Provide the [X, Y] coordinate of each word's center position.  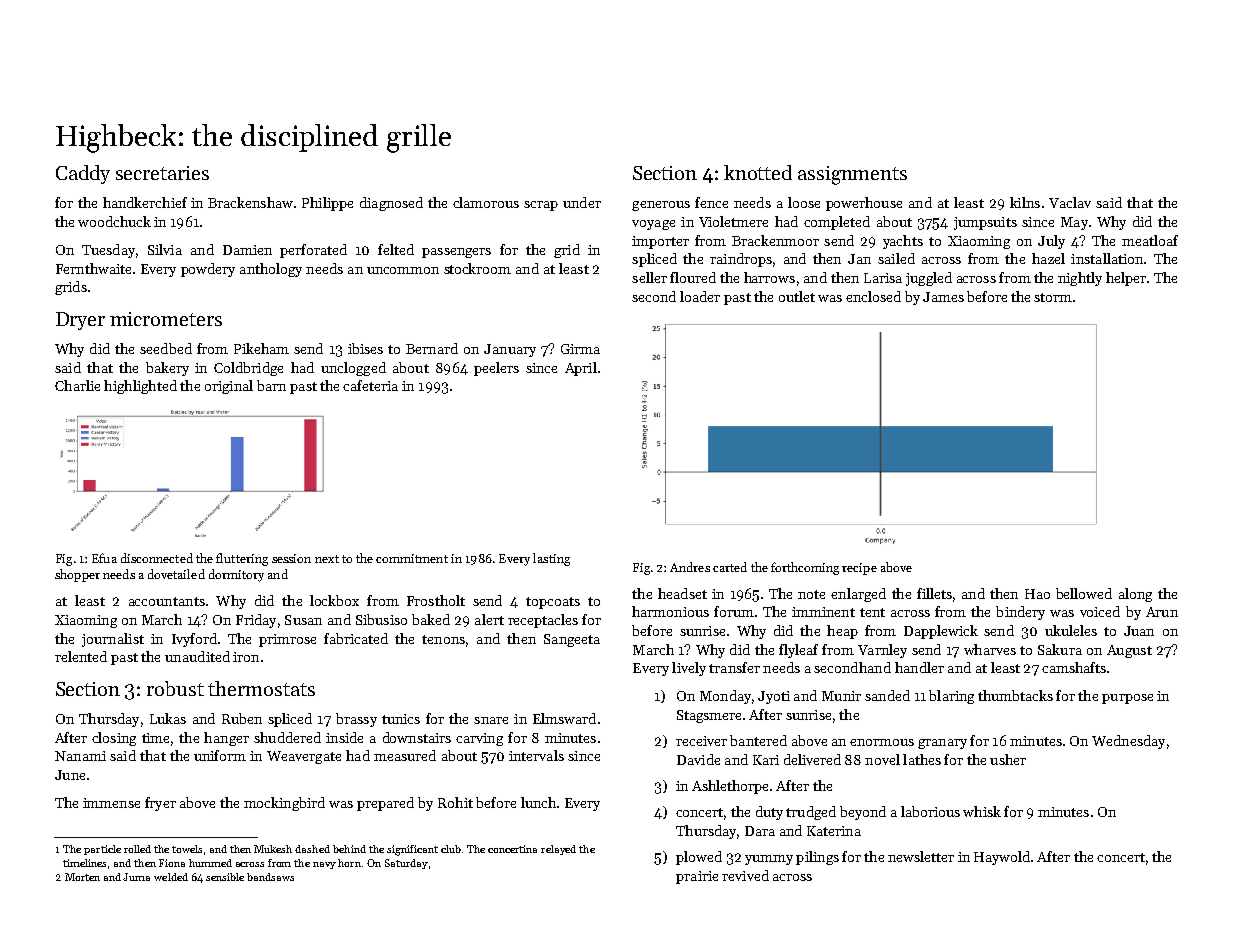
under [582, 202]
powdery [208, 270]
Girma [580, 349]
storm [1053, 297]
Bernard [432, 348]
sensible [225, 877]
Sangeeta [572, 640]
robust [175, 688]
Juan [1139, 631]
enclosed [873, 296]
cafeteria [370, 385]
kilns [1025, 202]
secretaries [162, 173]
